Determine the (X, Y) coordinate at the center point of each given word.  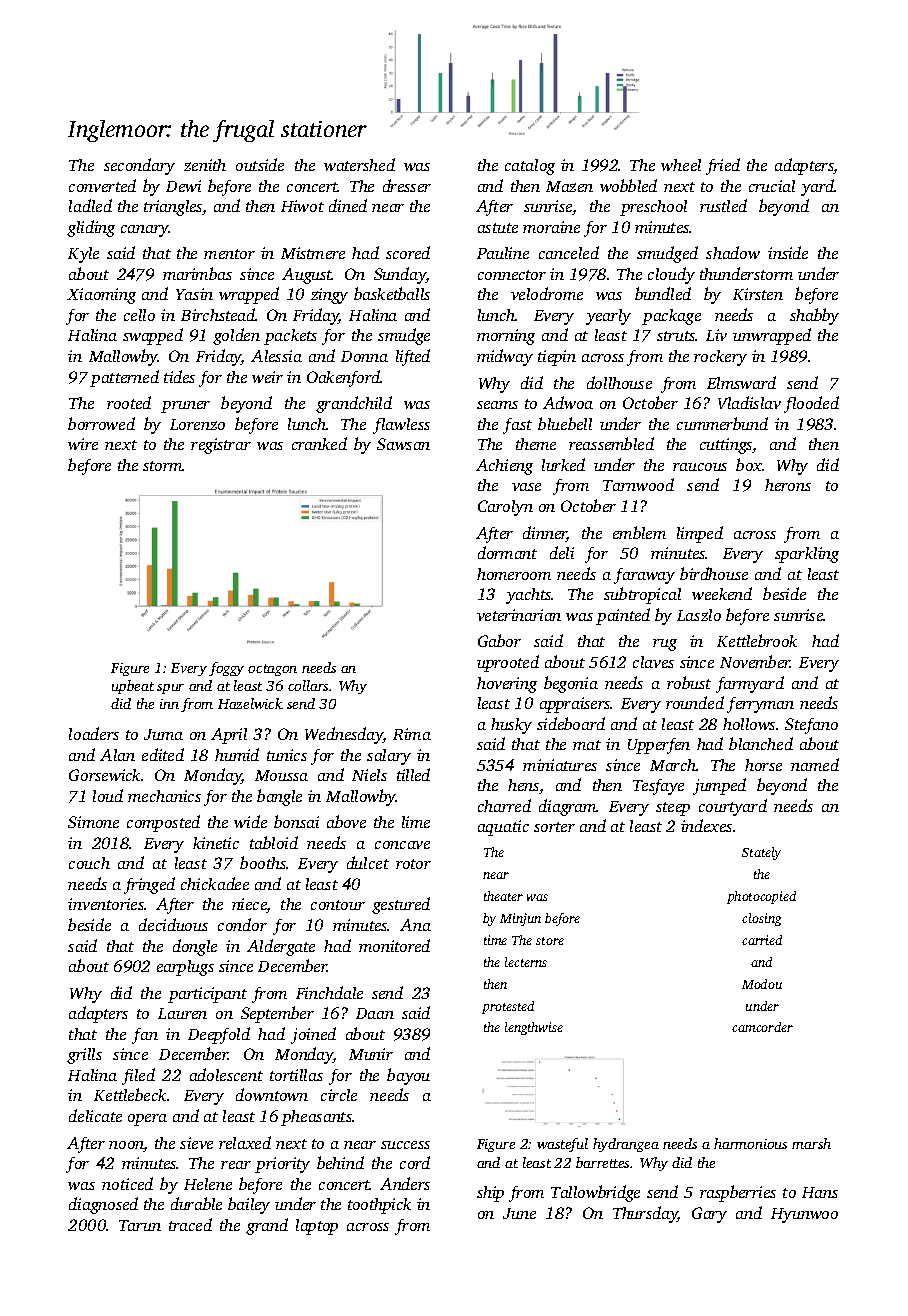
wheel (681, 165)
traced (190, 1224)
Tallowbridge (595, 1193)
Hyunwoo (804, 1215)
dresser (407, 185)
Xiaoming (101, 296)
